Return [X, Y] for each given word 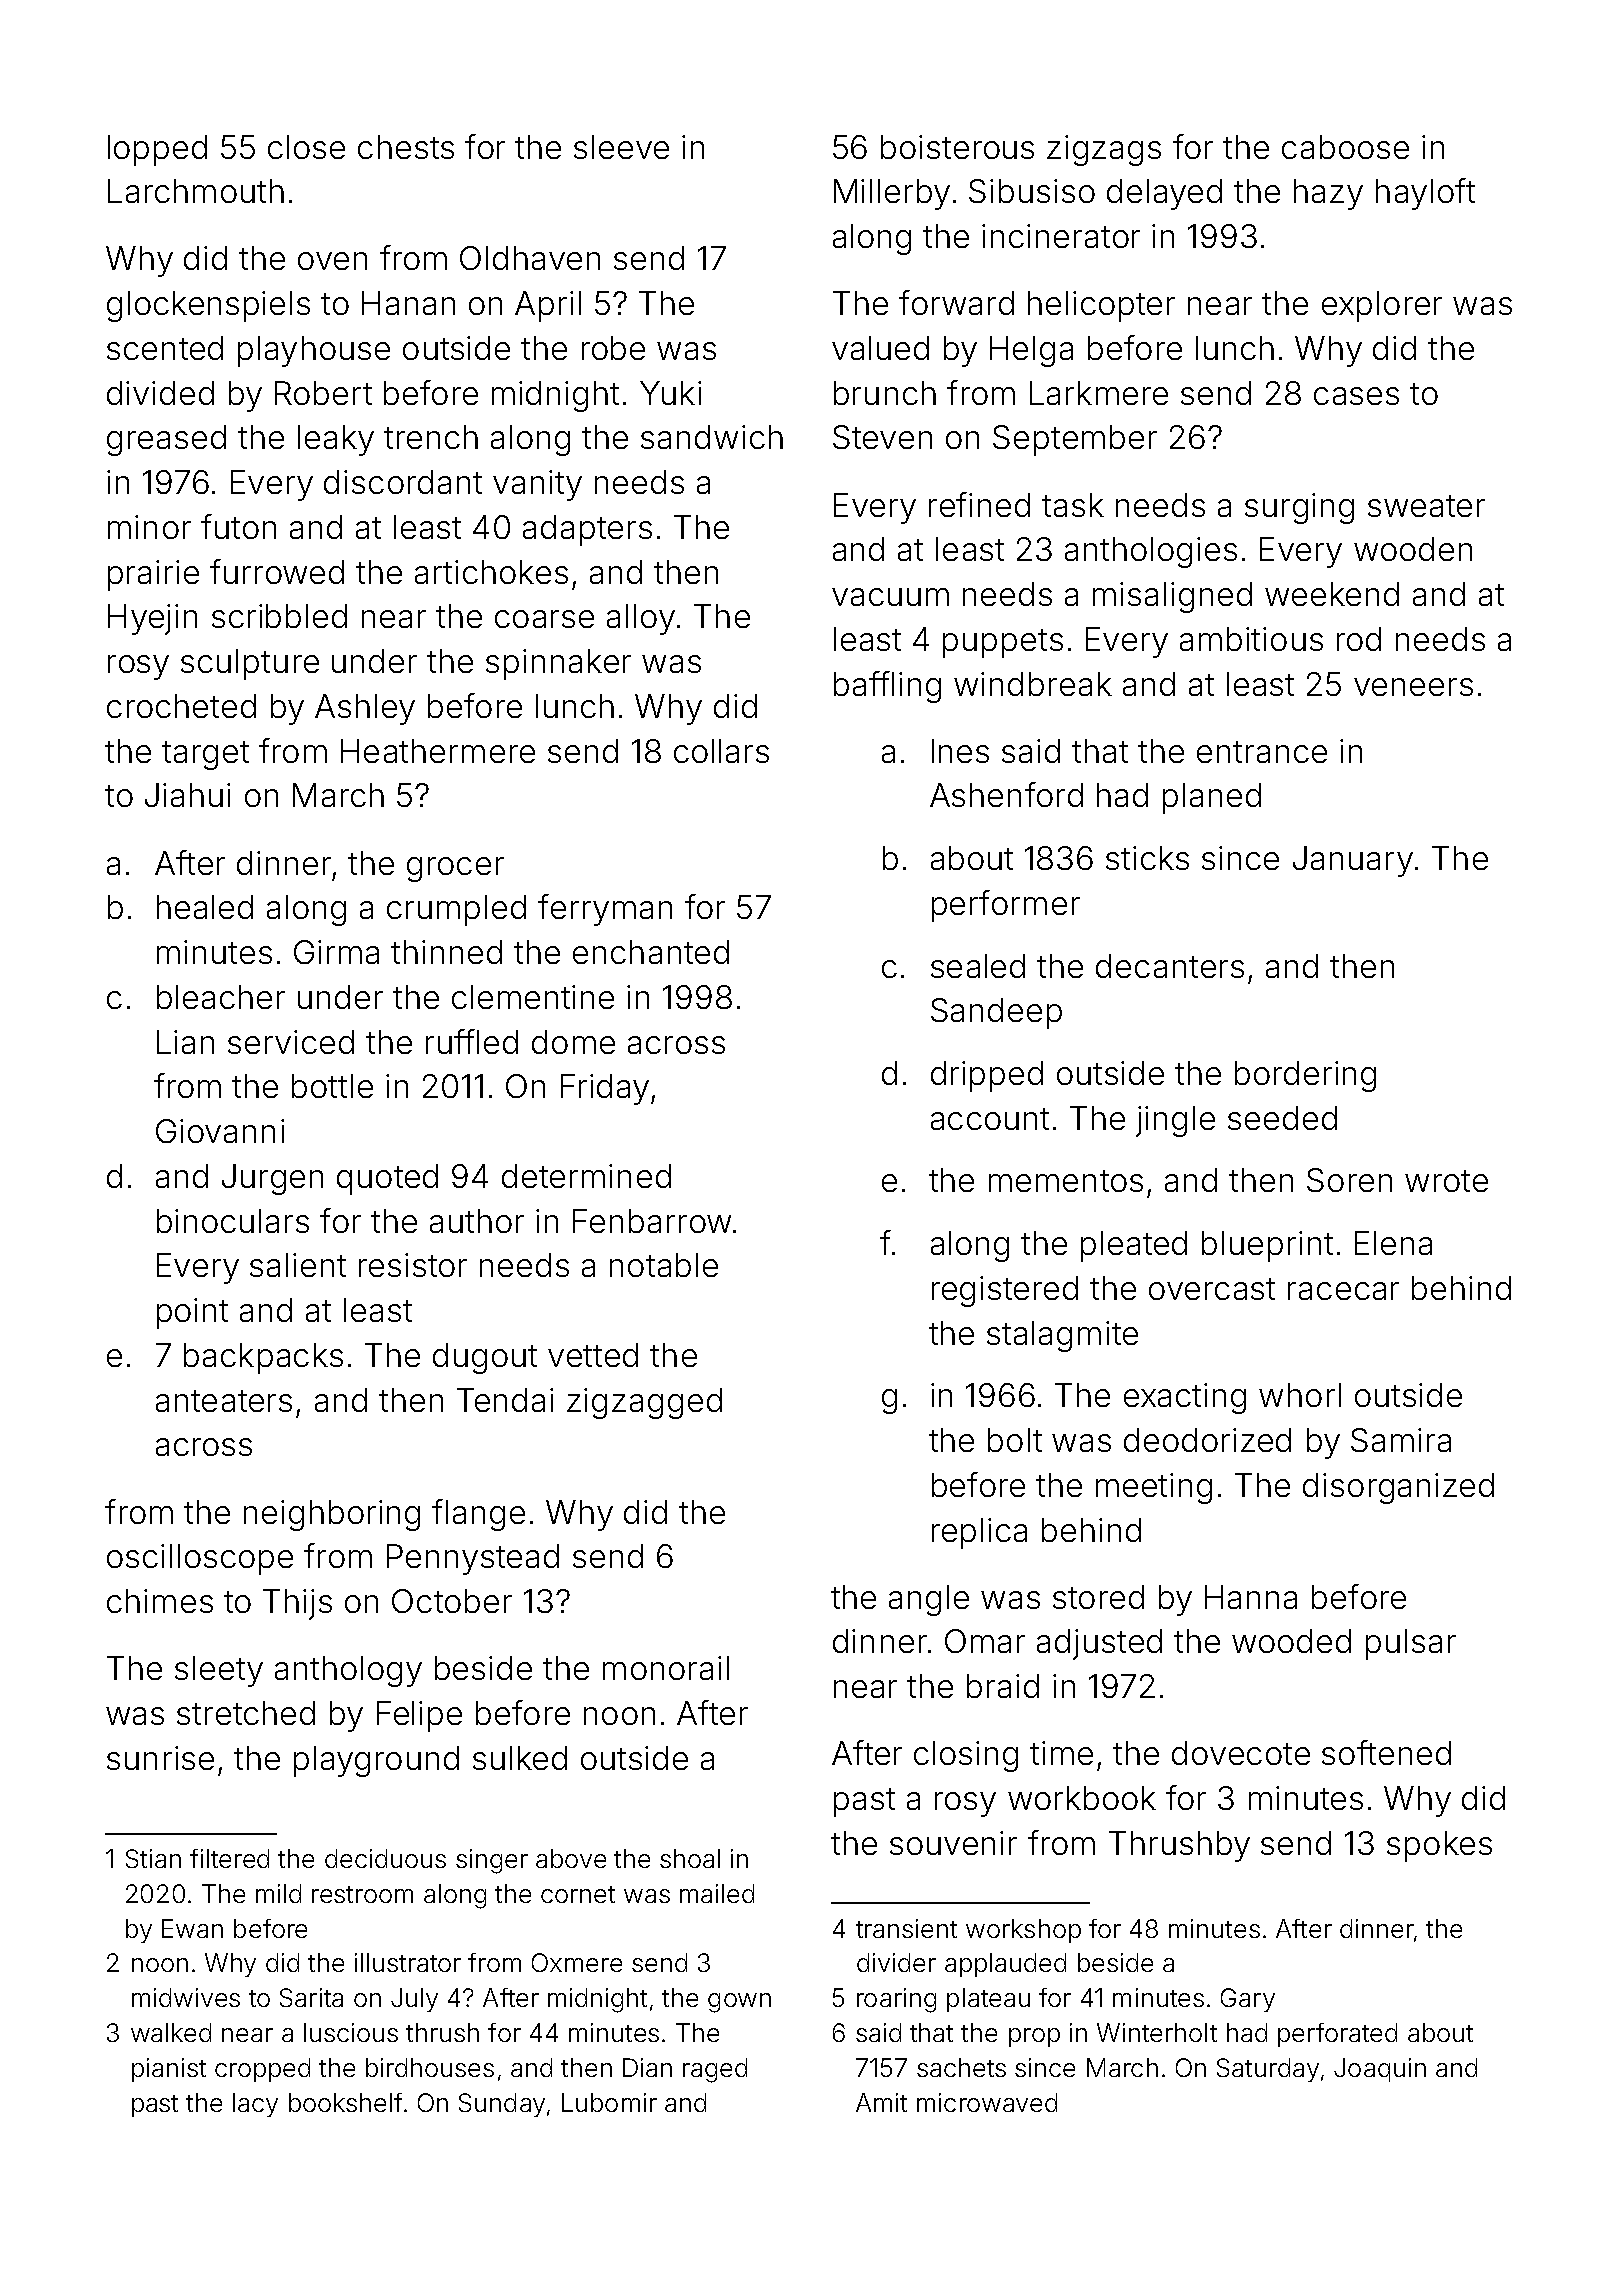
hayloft [1425, 194]
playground [376, 1761]
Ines [960, 751]
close [306, 147]
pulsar [1411, 1644]
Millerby [892, 194]
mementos [1066, 1181]
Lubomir [609, 2102]
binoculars [233, 1221]
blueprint [1267, 1246]
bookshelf [345, 2102]
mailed [717, 1893]
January [1353, 861]
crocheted [181, 706]
